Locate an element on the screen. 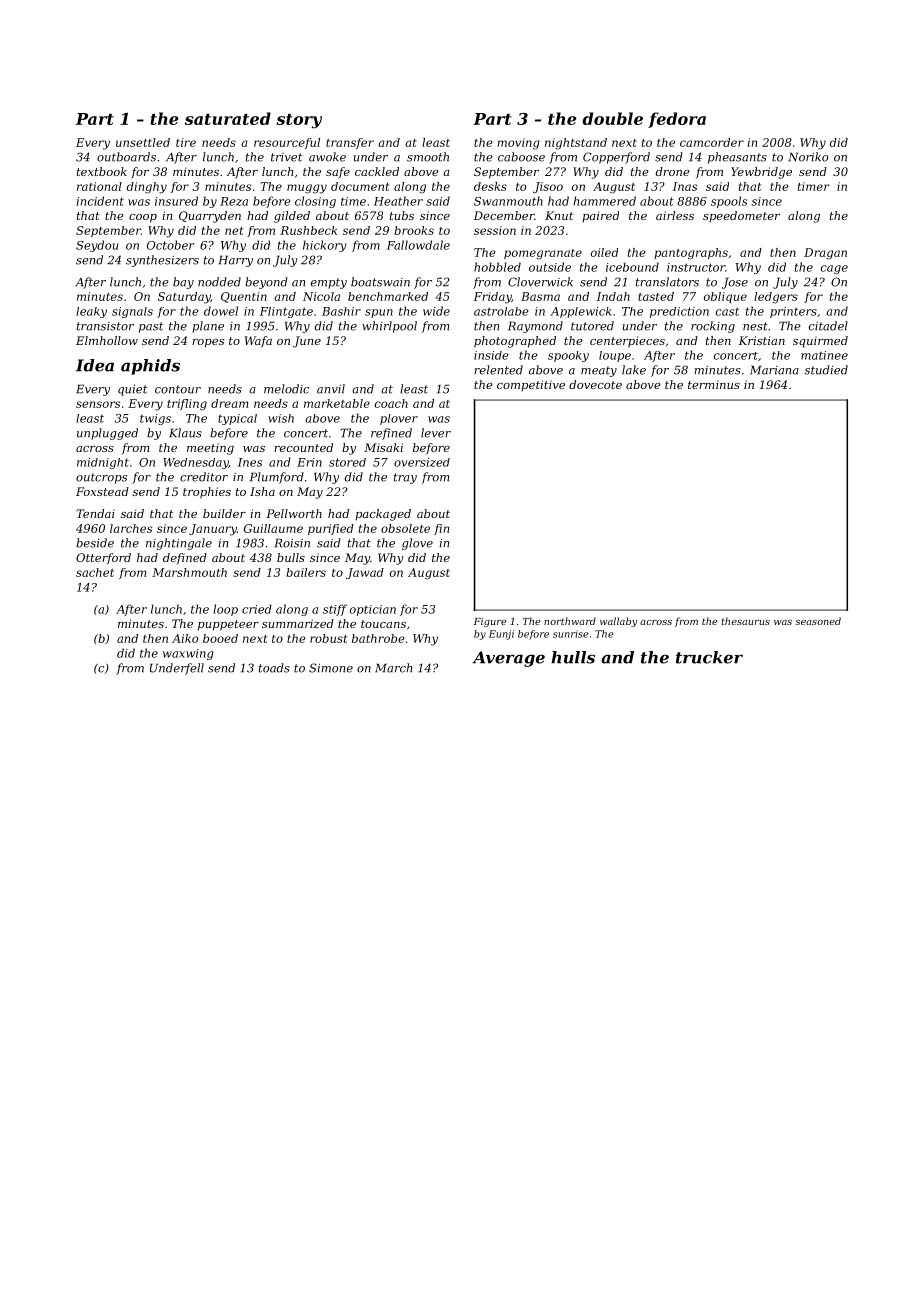 Image resolution: width=924 pixels, height=1308 pixels. tray is located at coordinates (405, 478).
